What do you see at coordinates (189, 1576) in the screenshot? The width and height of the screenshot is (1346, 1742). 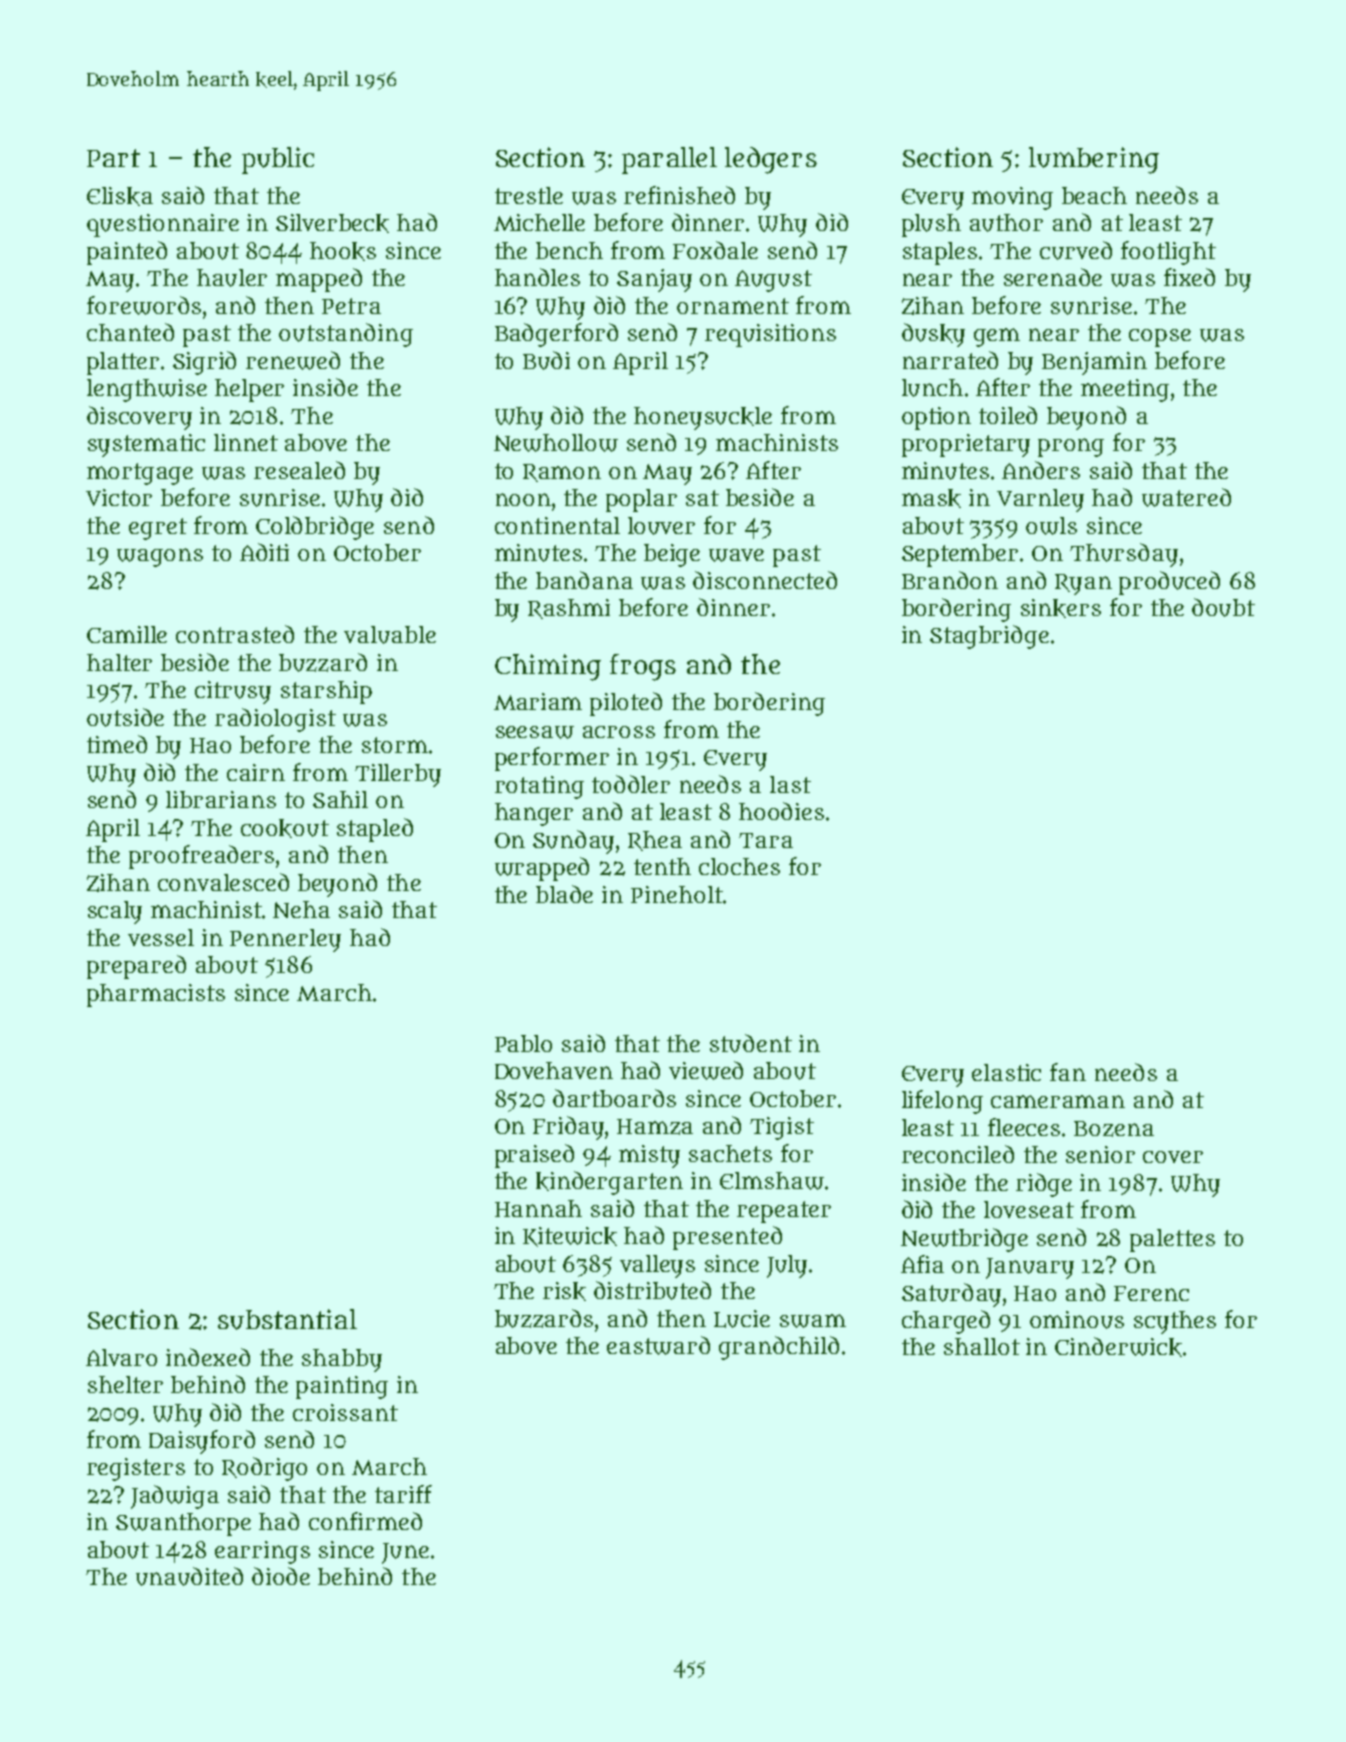 I see `unaudited` at bounding box center [189, 1576].
